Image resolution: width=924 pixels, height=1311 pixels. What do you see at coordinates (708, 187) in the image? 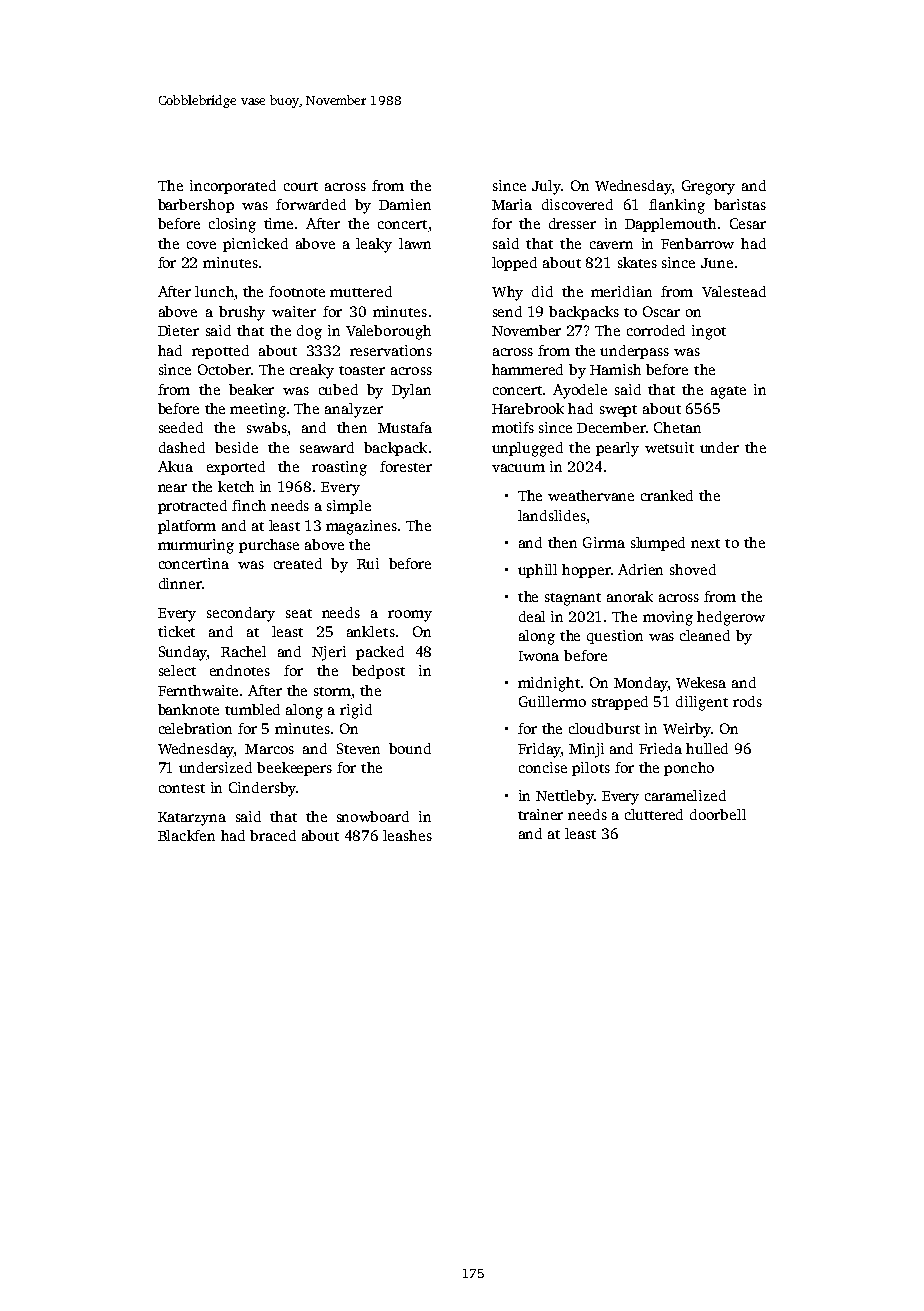
I see `Gregory` at bounding box center [708, 187].
